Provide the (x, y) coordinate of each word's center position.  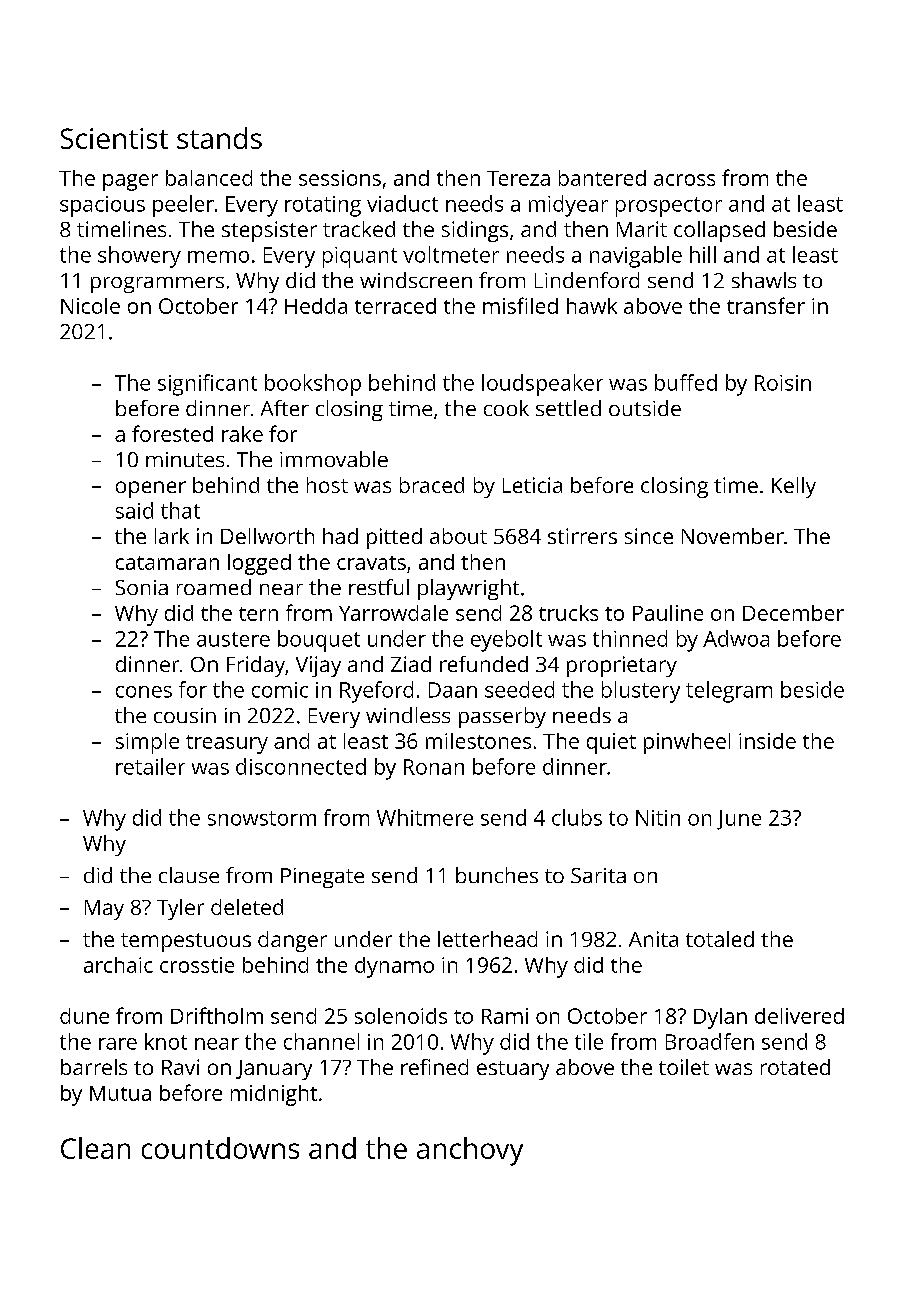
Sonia (142, 587)
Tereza (518, 178)
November (733, 536)
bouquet (319, 641)
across (684, 180)
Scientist (114, 138)
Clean (95, 1148)
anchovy (470, 1151)
